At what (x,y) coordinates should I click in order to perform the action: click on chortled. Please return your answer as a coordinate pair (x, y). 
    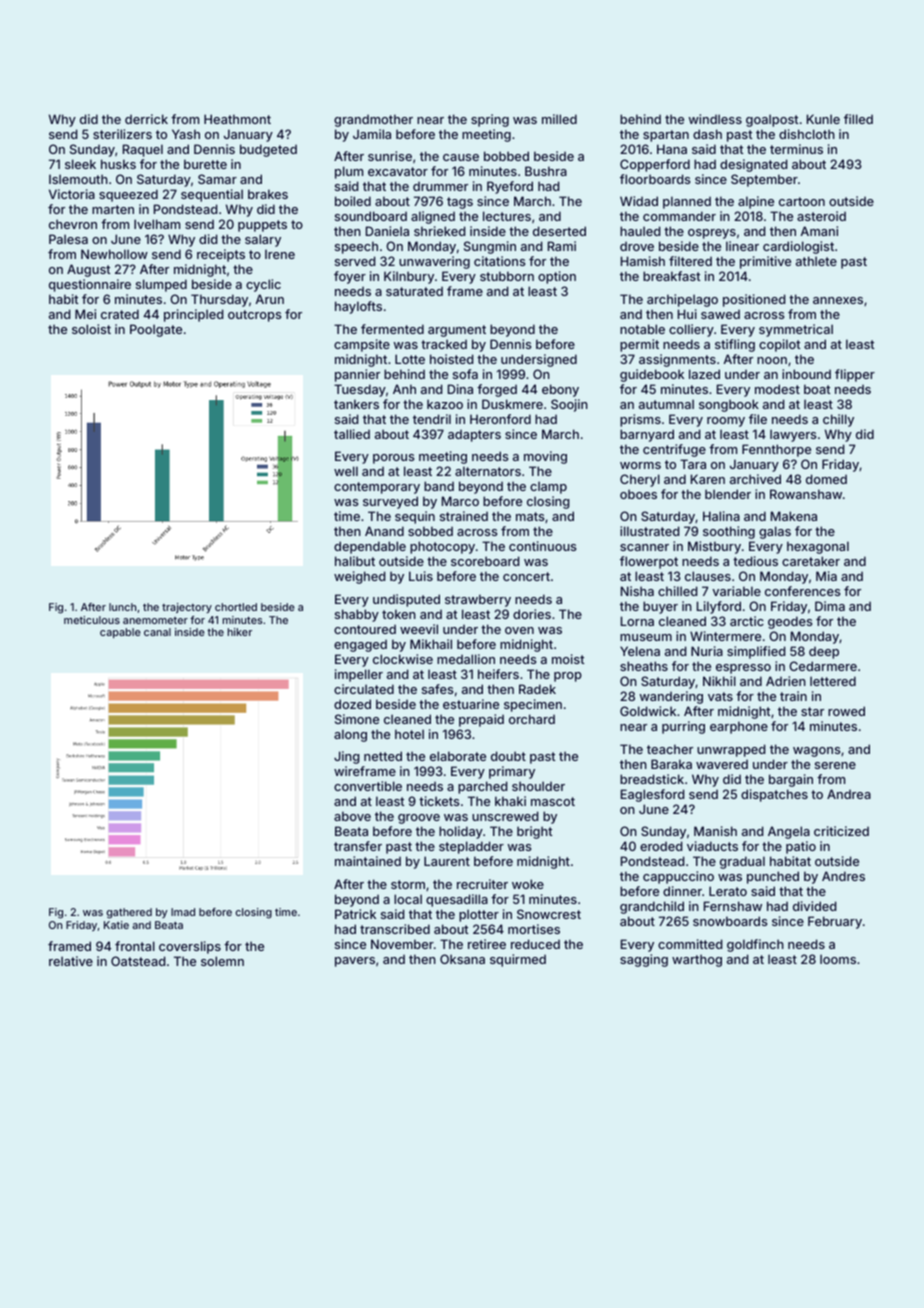
    Looking at the image, I should click on (236, 607).
